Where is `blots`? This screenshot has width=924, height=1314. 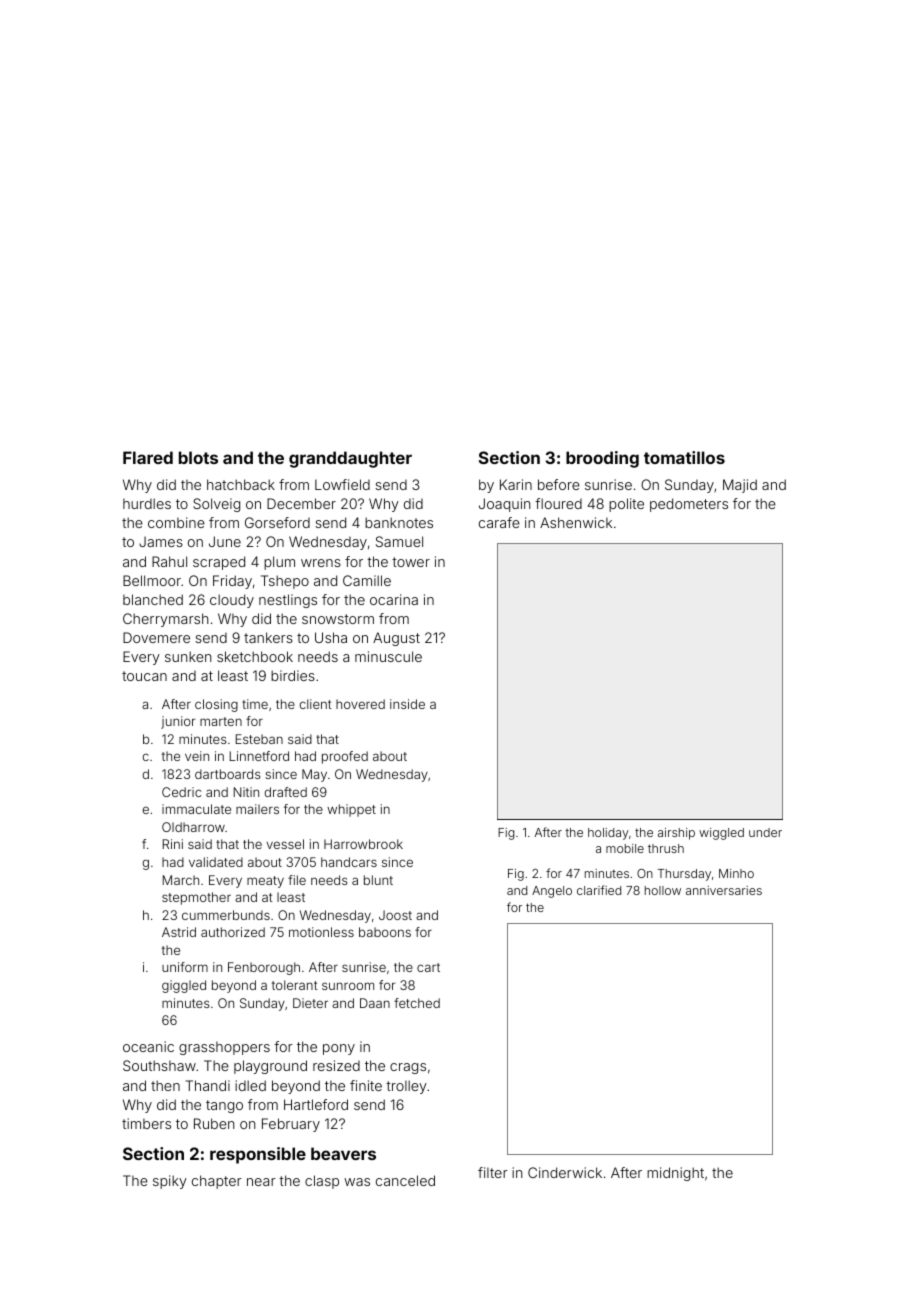 blots is located at coordinates (198, 457).
